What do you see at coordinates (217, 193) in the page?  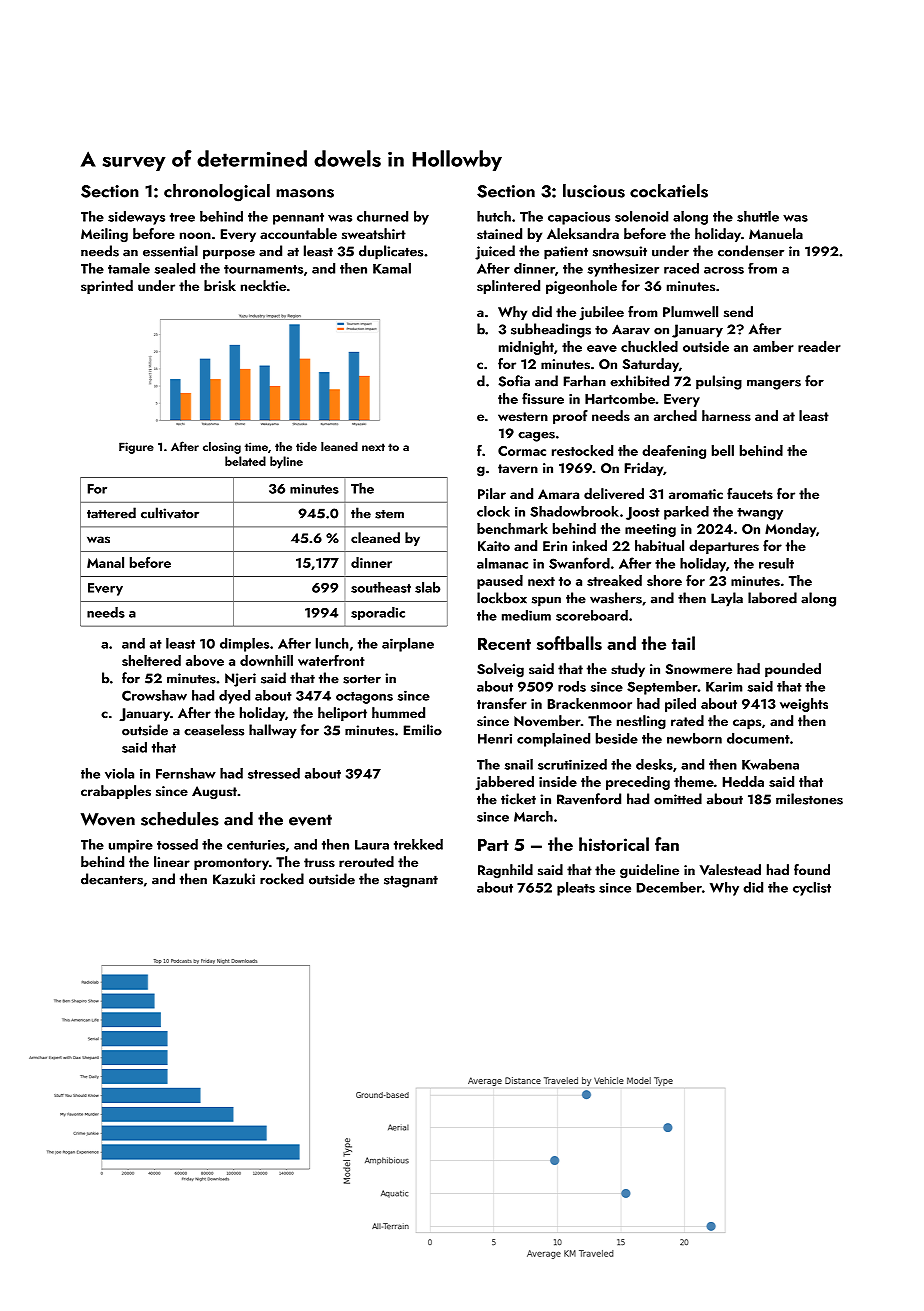 I see `chronological` at bounding box center [217, 193].
